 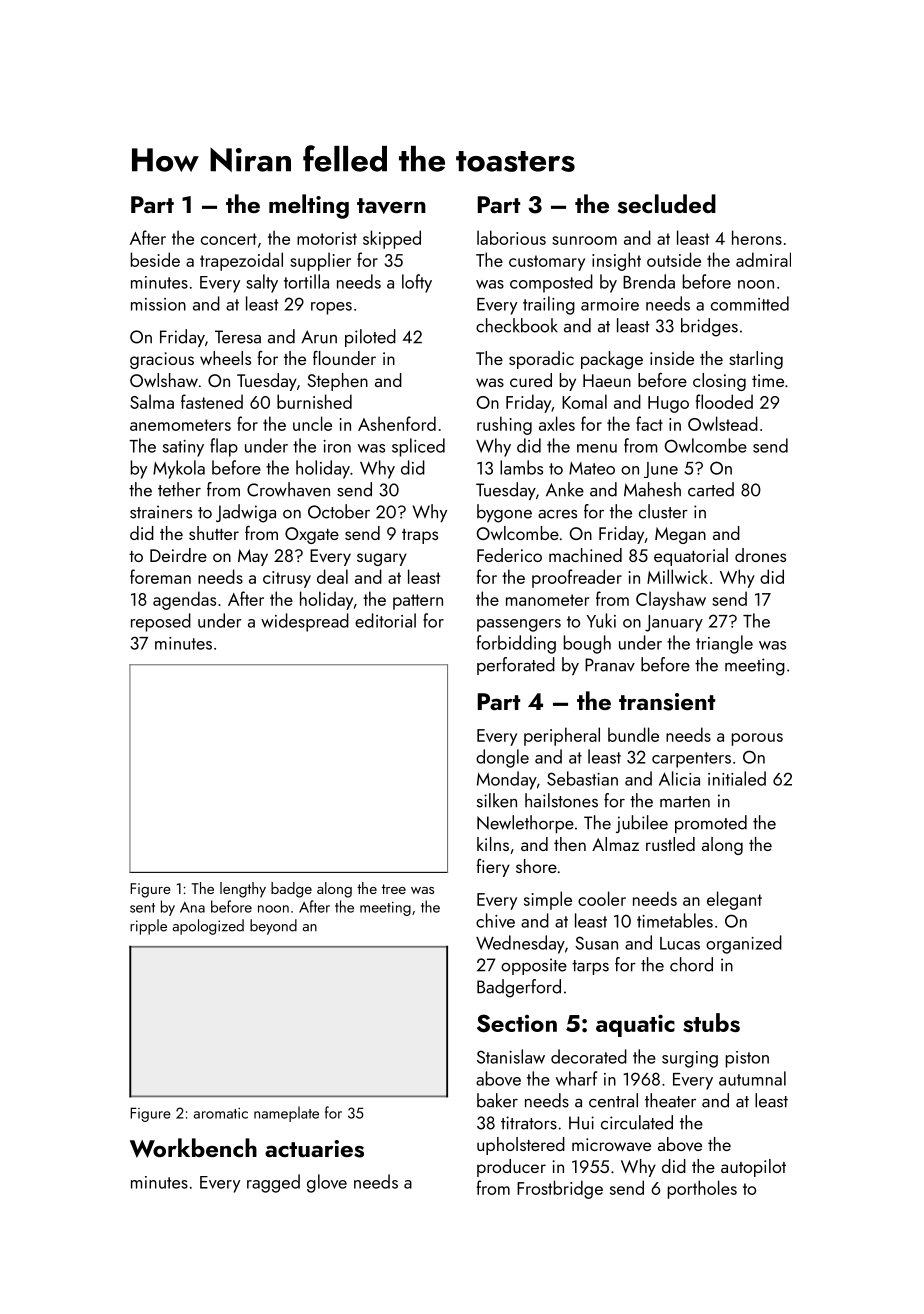 I want to click on perforated, so click(x=516, y=666).
